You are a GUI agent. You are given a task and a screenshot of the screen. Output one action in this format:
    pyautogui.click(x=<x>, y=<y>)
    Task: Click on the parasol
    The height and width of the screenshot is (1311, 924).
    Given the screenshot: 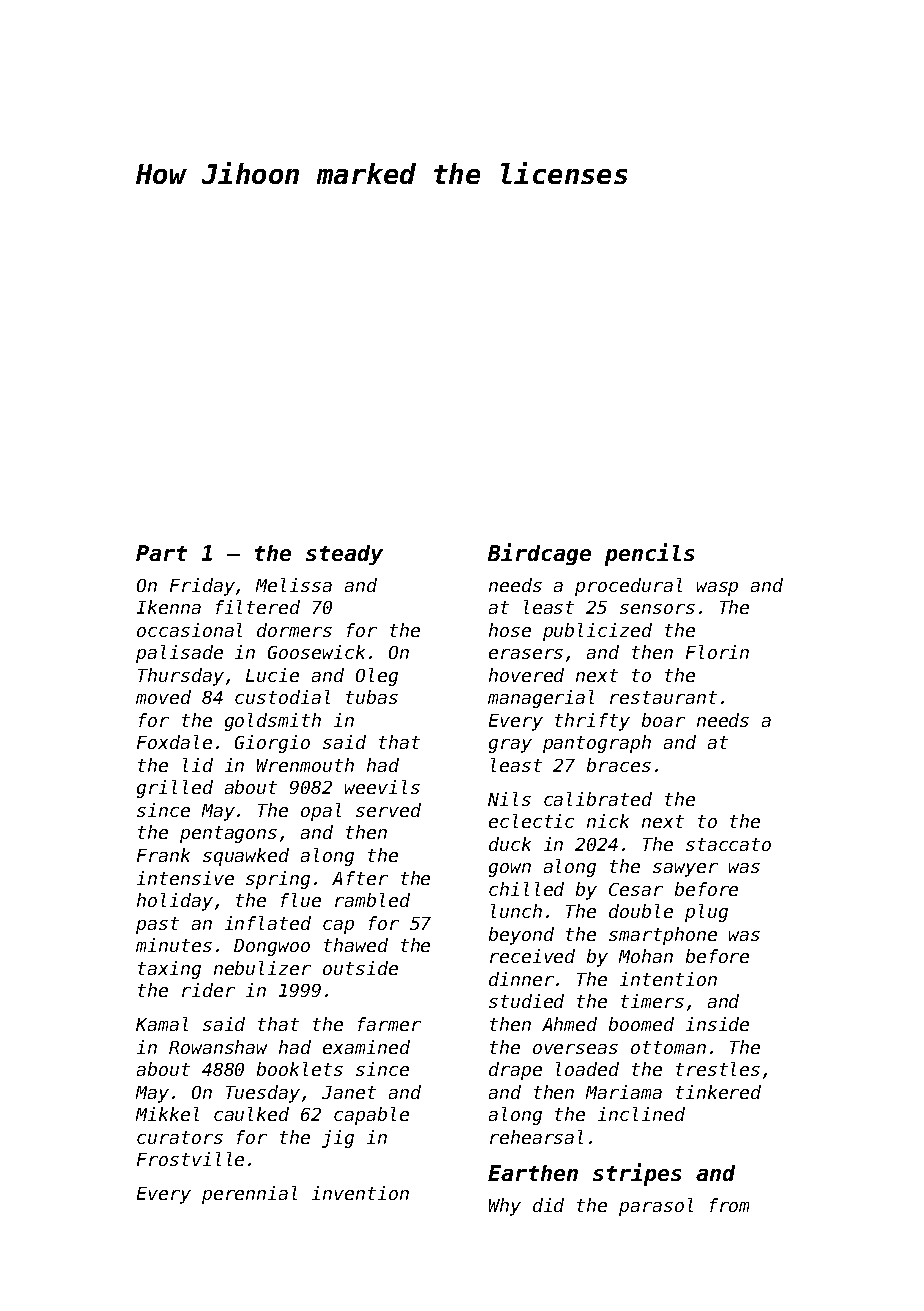 What is the action you would take?
    pyautogui.click(x=656, y=1207)
